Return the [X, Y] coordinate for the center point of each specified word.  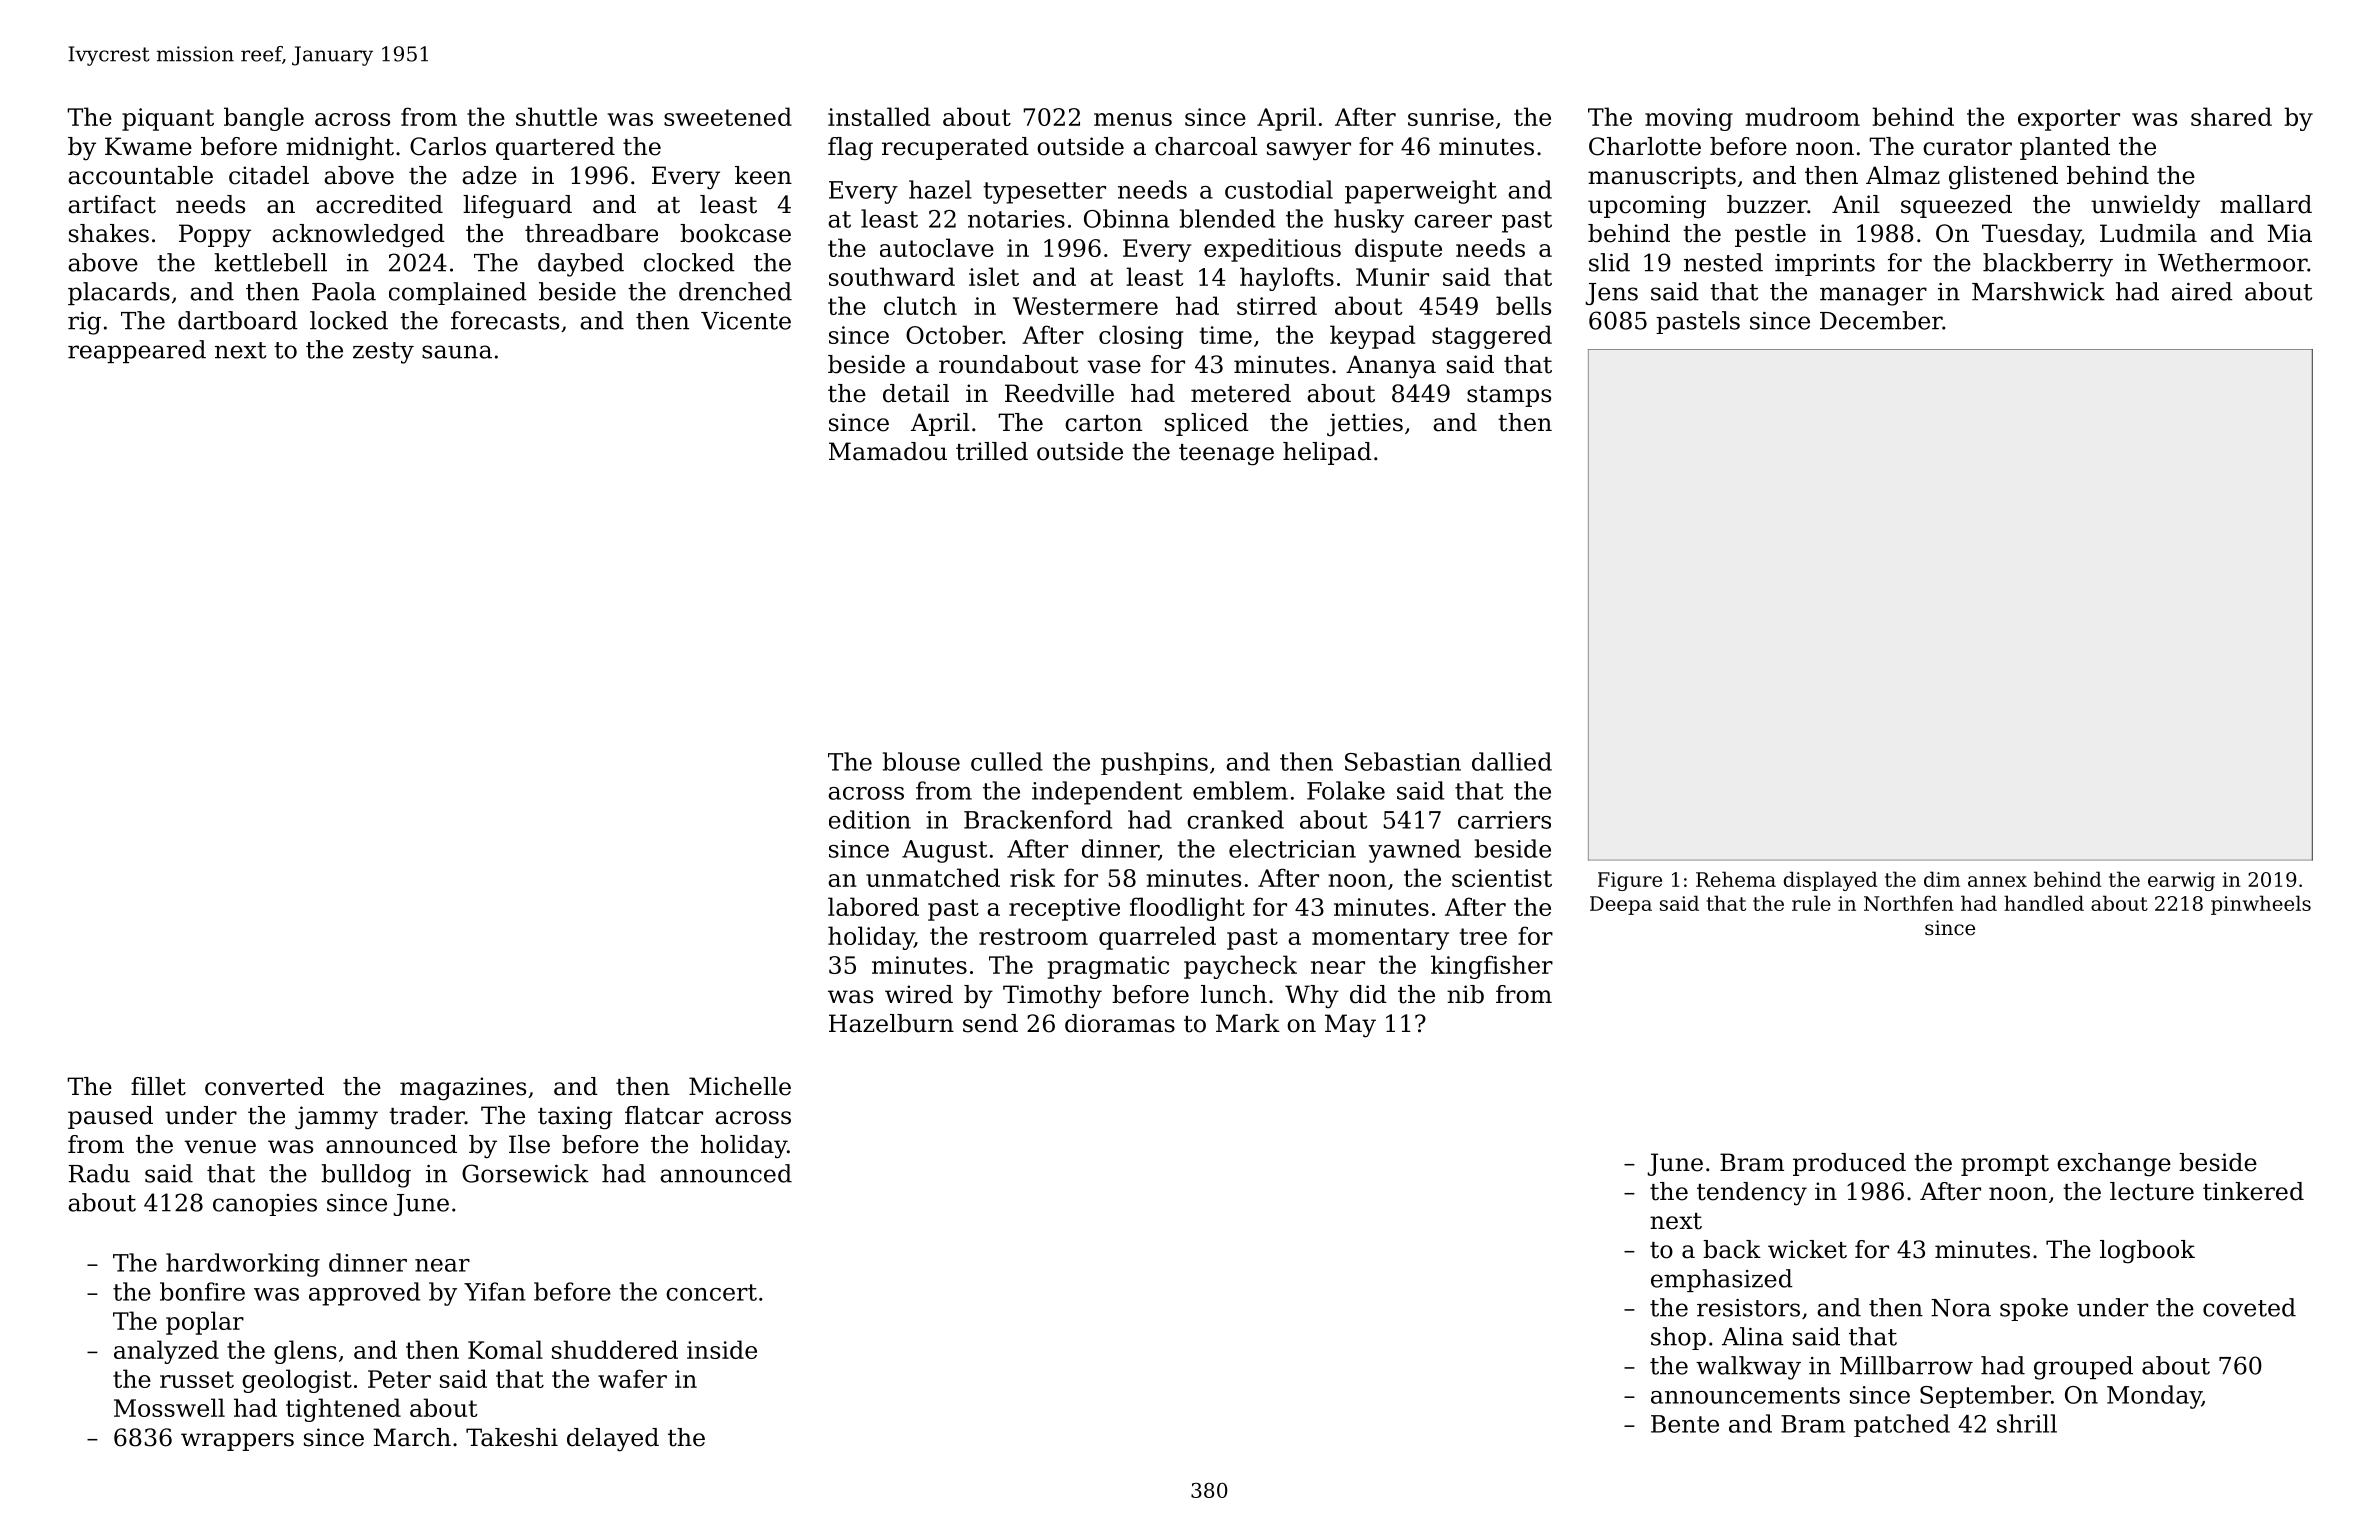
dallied [1512, 761]
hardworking [243, 1265]
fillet [158, 1086]
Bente [1685, 1424]
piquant [168, 119]
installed [879, 116]
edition [870, 819]
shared [2231, 116]
